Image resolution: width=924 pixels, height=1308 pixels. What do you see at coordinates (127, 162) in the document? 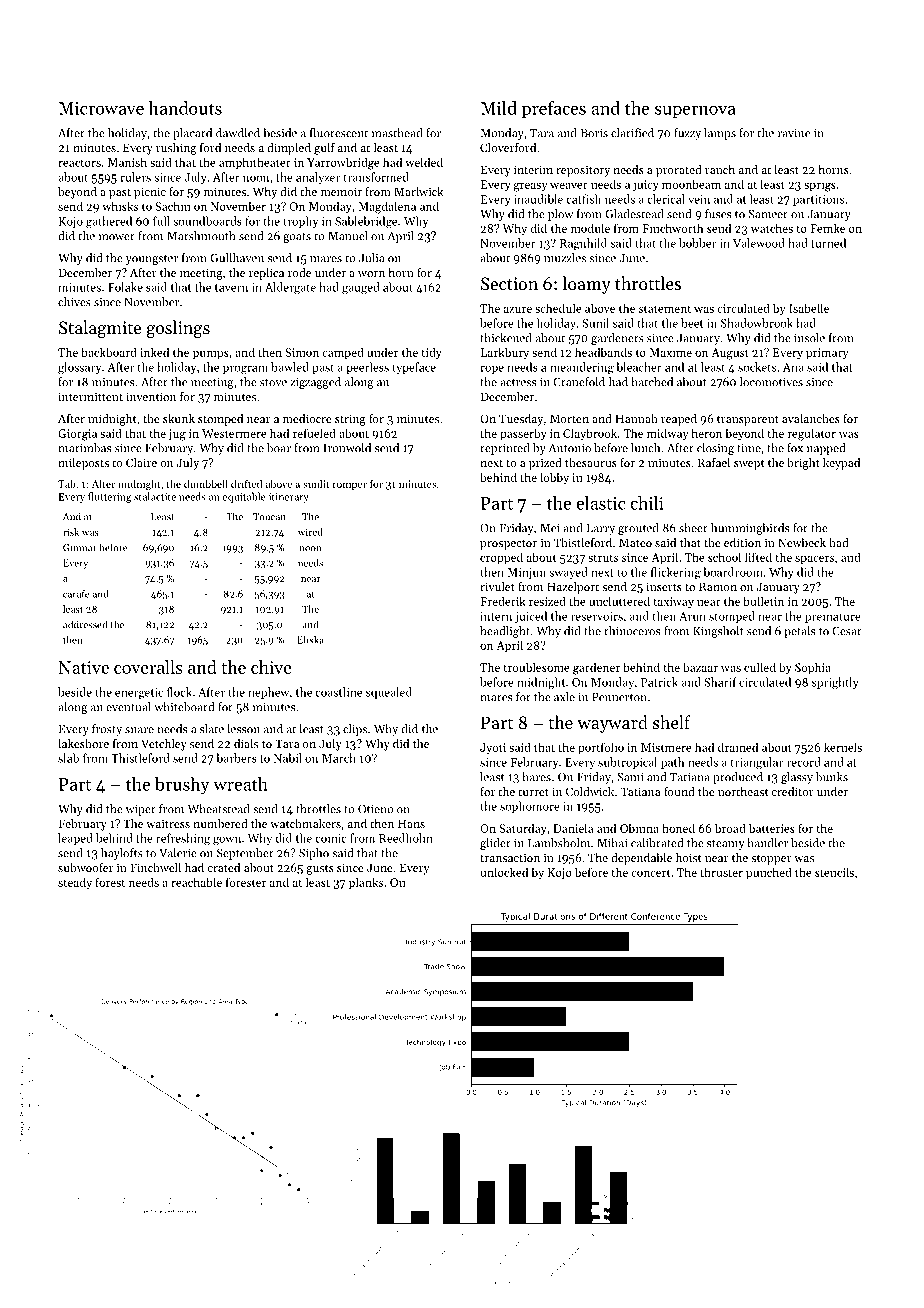
I see `Manish` at bounding box center [127, 162].
